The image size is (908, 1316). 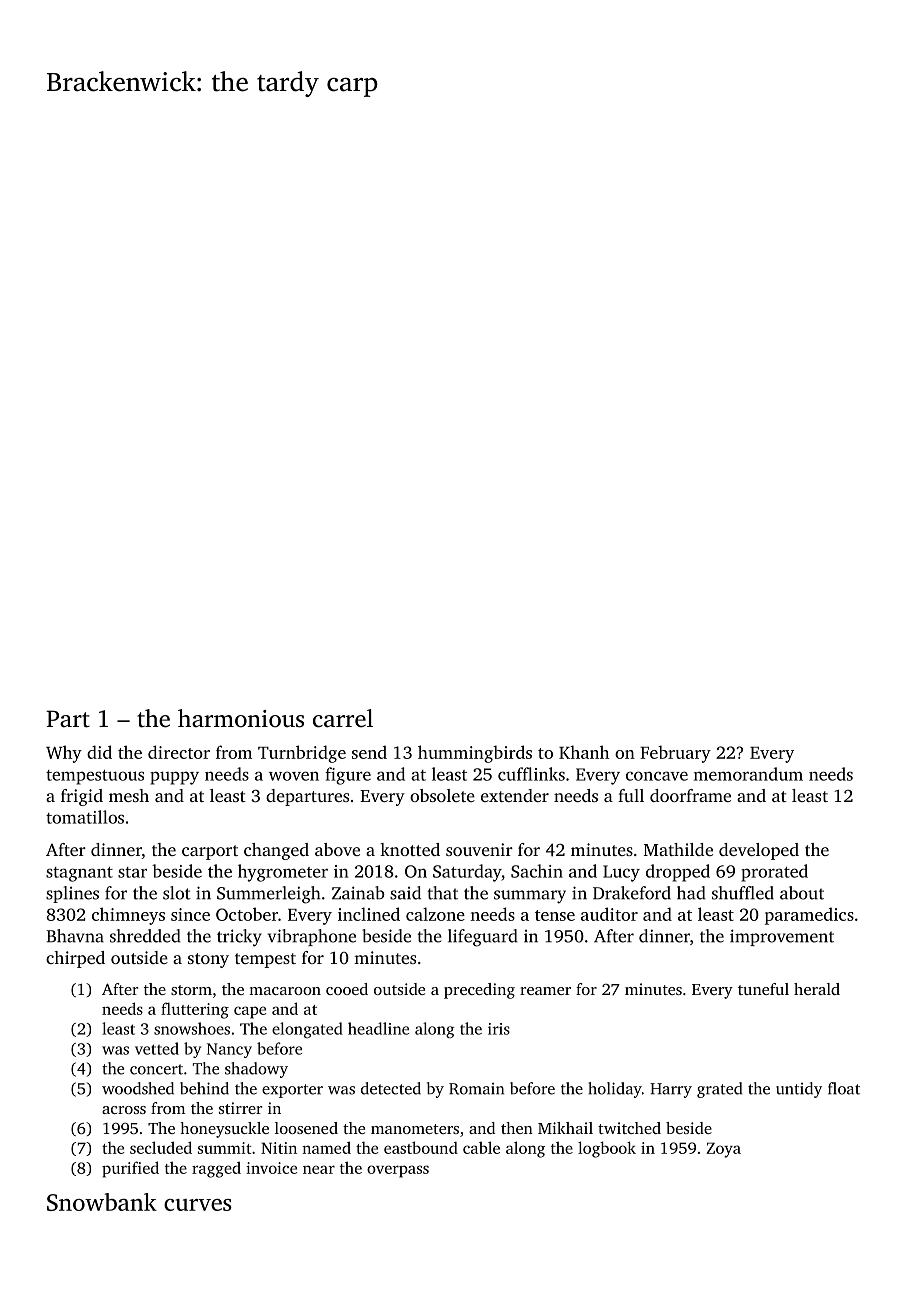 I want to click on Sachin, so click(x=537, y=871).
